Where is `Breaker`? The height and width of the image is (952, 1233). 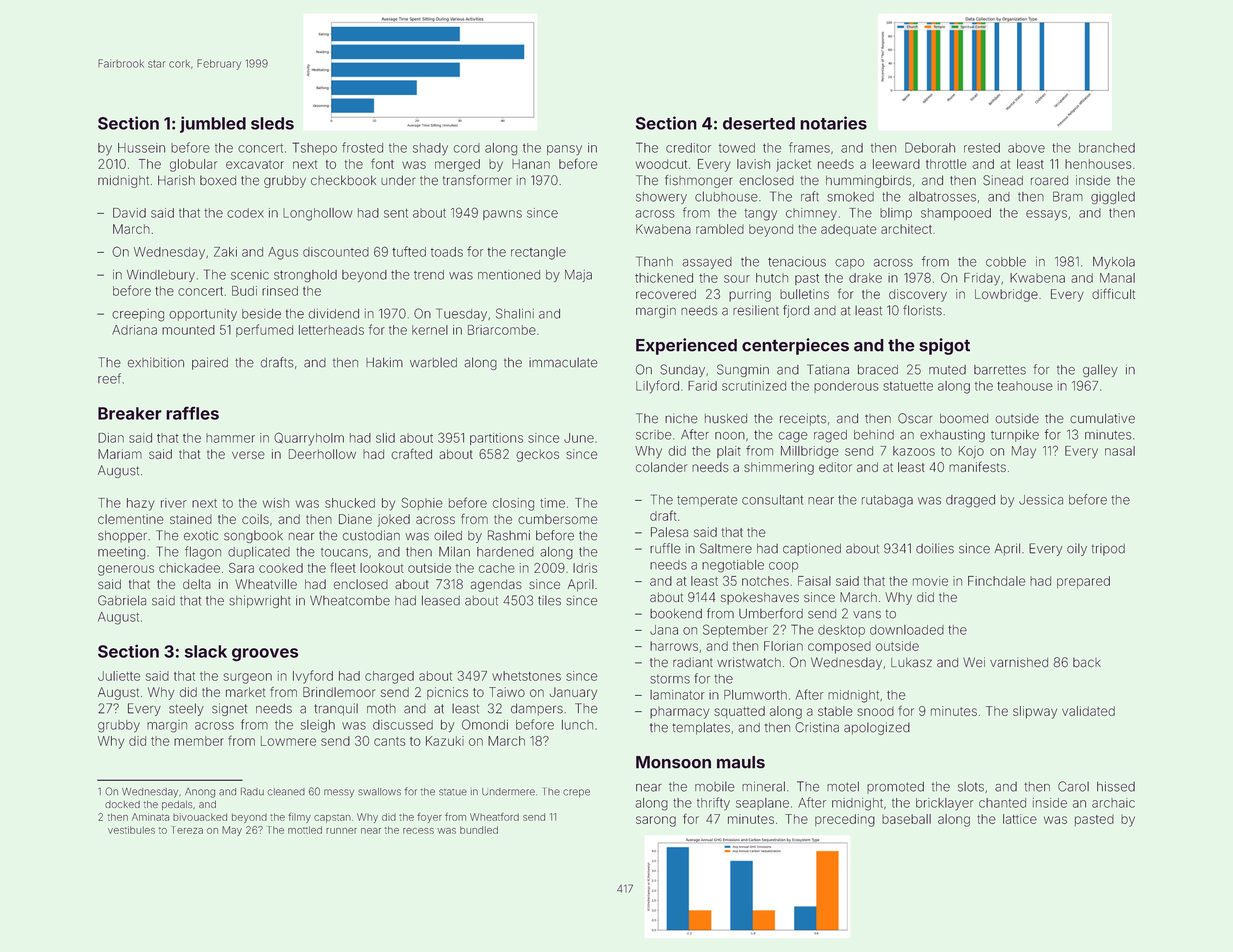 Breaker is located at coordinates (130, 413).
